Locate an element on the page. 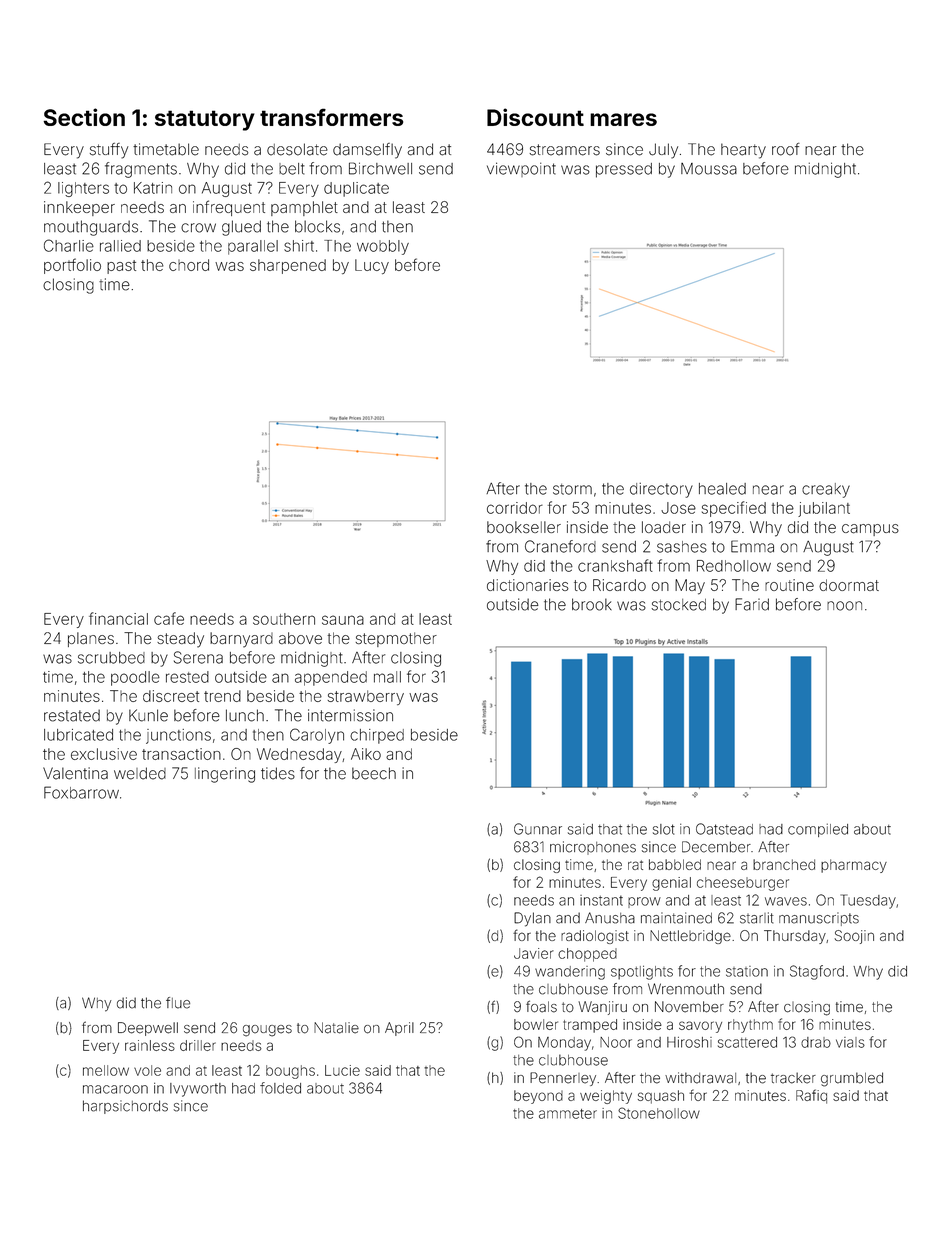 This document has width=952, height=1233. restated is located at coordinates (72, 715).
